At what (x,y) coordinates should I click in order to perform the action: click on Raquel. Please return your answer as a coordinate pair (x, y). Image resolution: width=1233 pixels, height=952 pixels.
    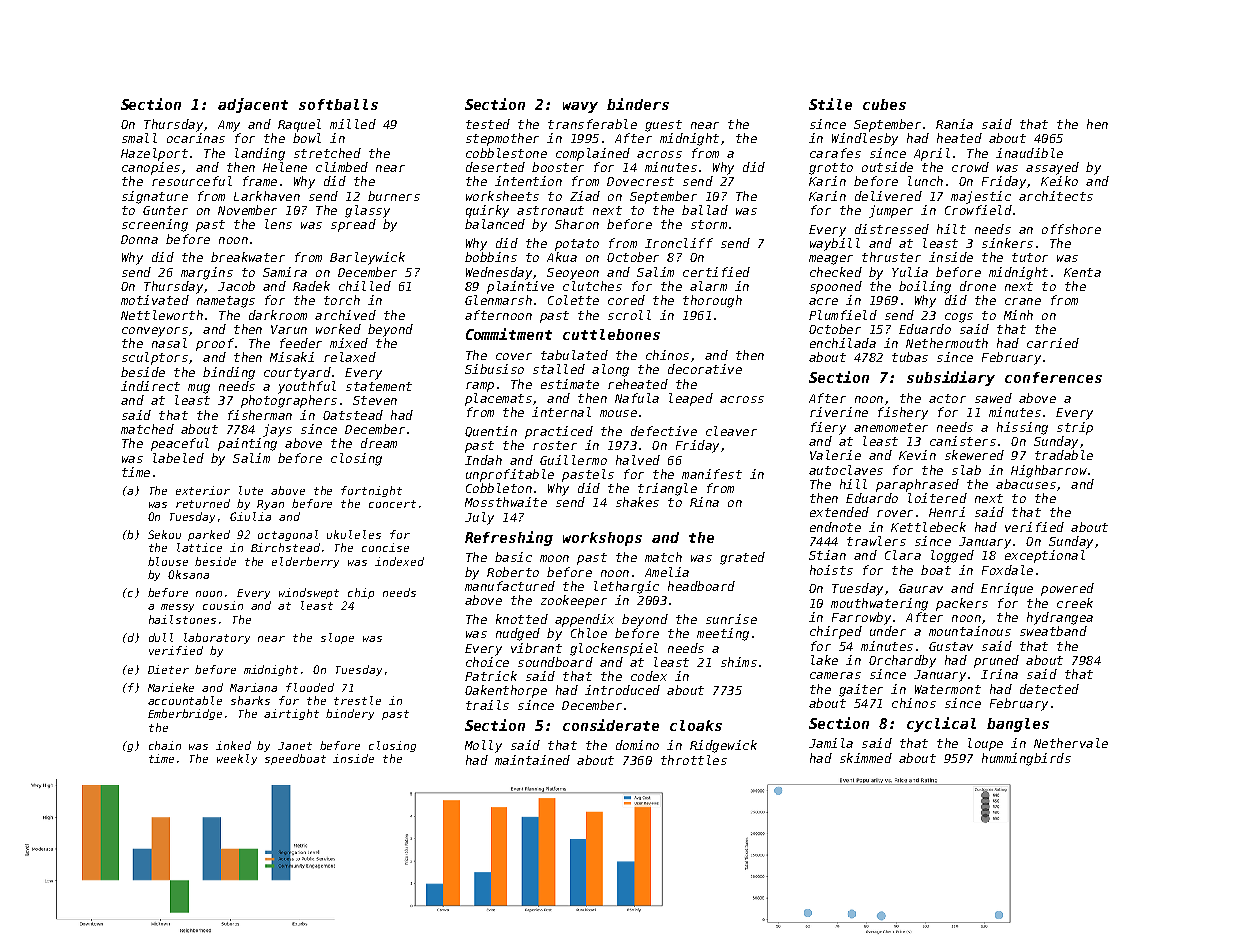
    Looking at the image, I should click on (299, 125).
